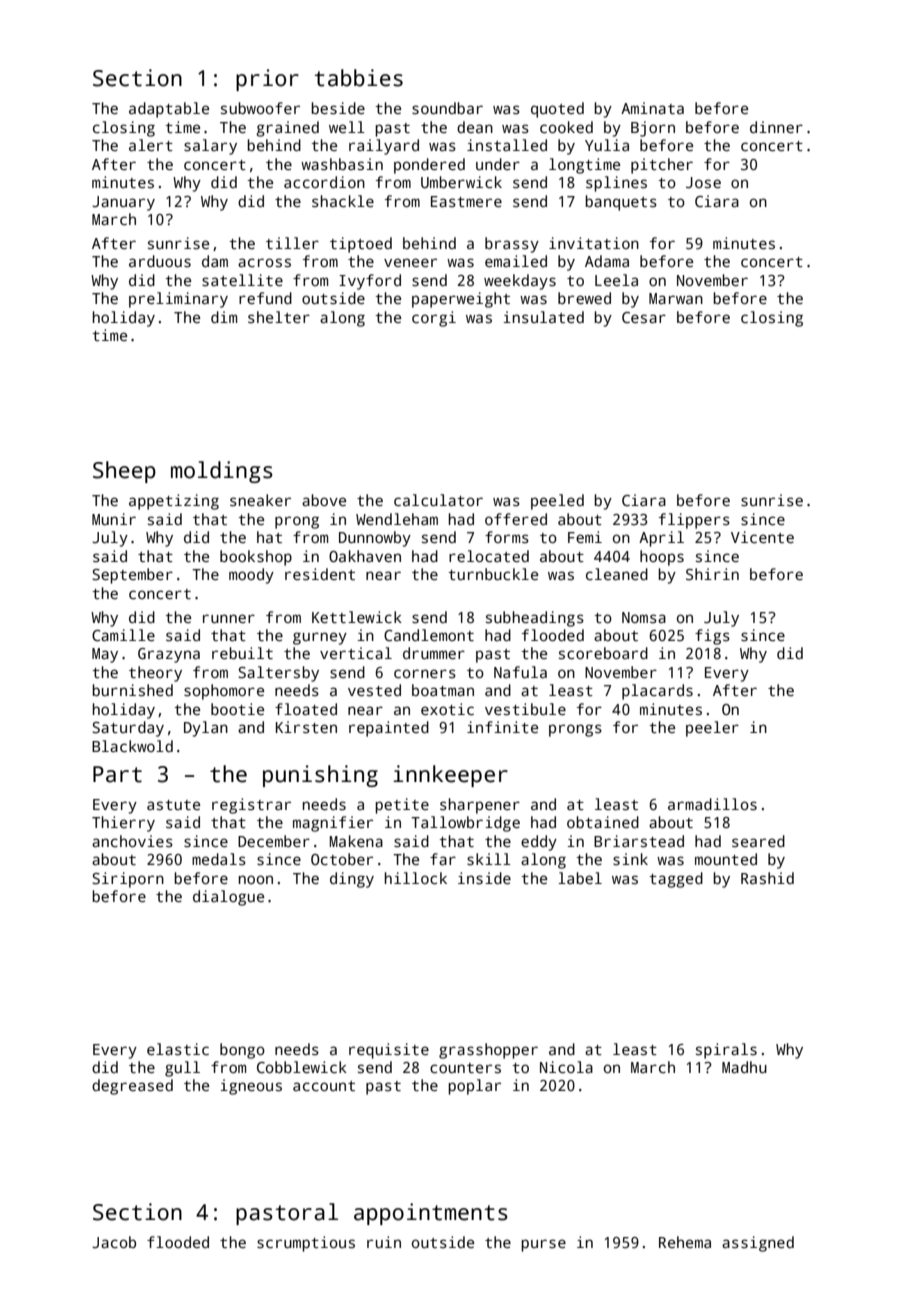 The width and height of the screenshot is (908, 1316). I want to click on tagged, so click(676, 880).
